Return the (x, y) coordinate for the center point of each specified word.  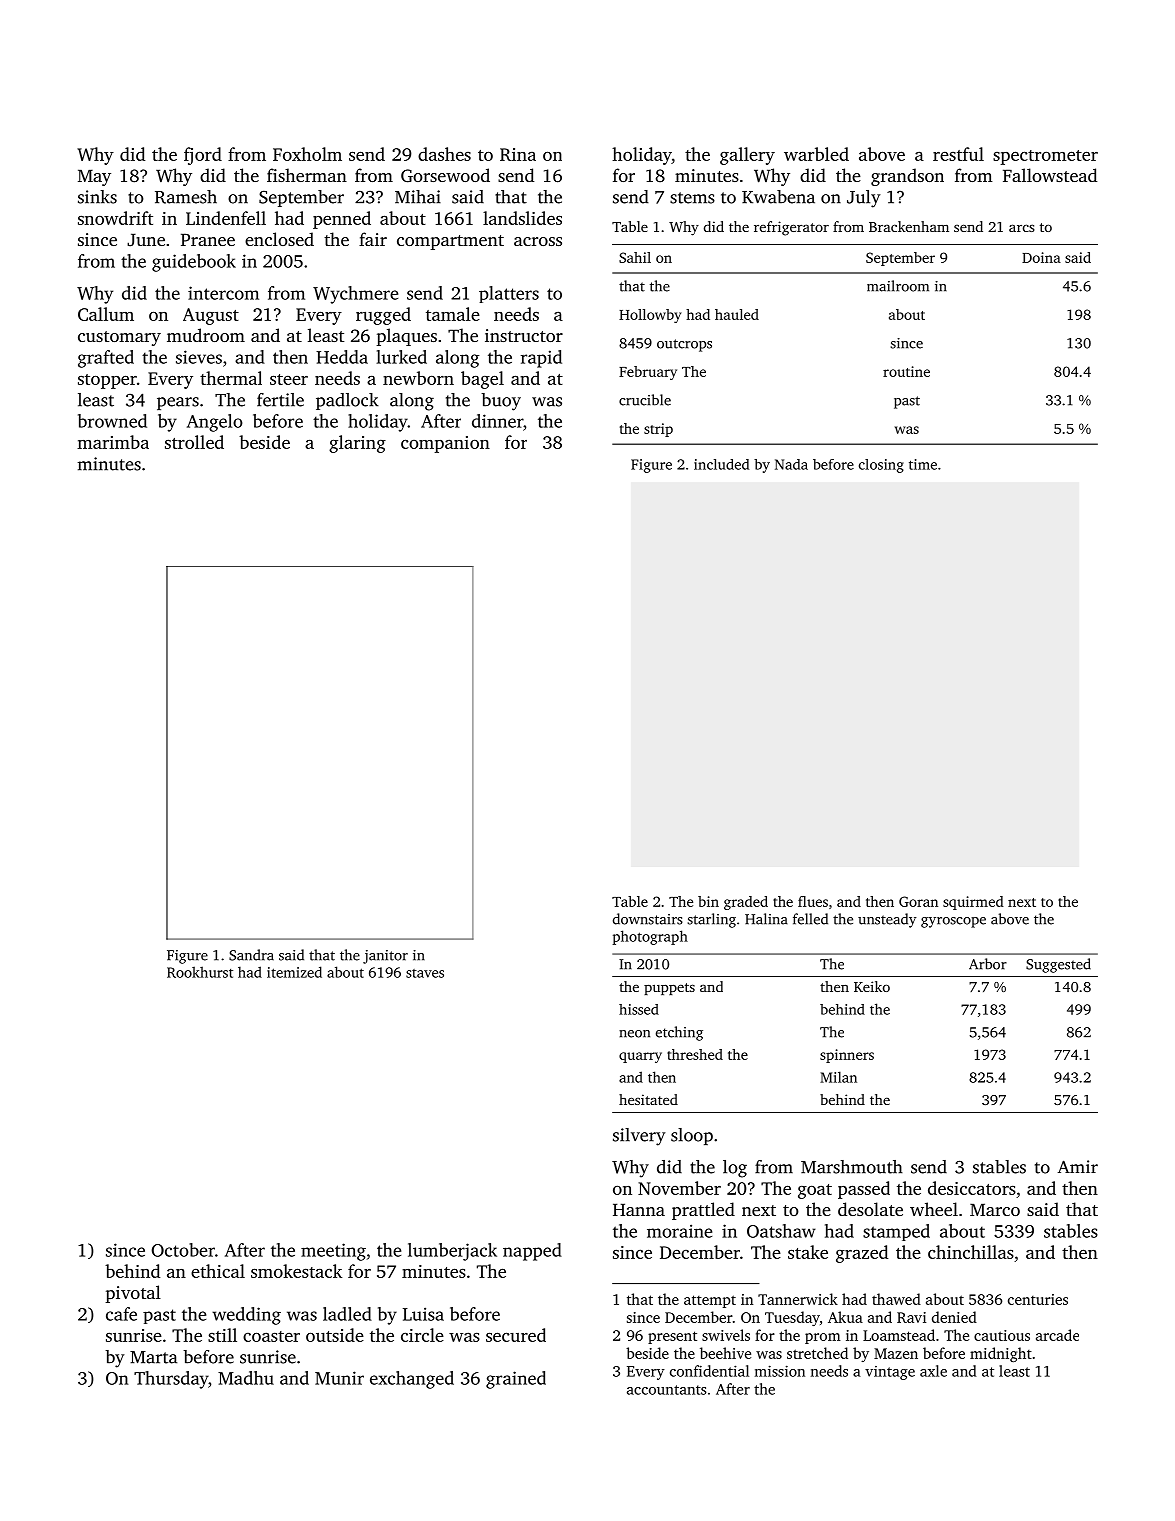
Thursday (171, 1380)
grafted (106, 359)
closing (881, 466)
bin (708, 901)
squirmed (973, 903)
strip (658, 430)
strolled (194, 442)
